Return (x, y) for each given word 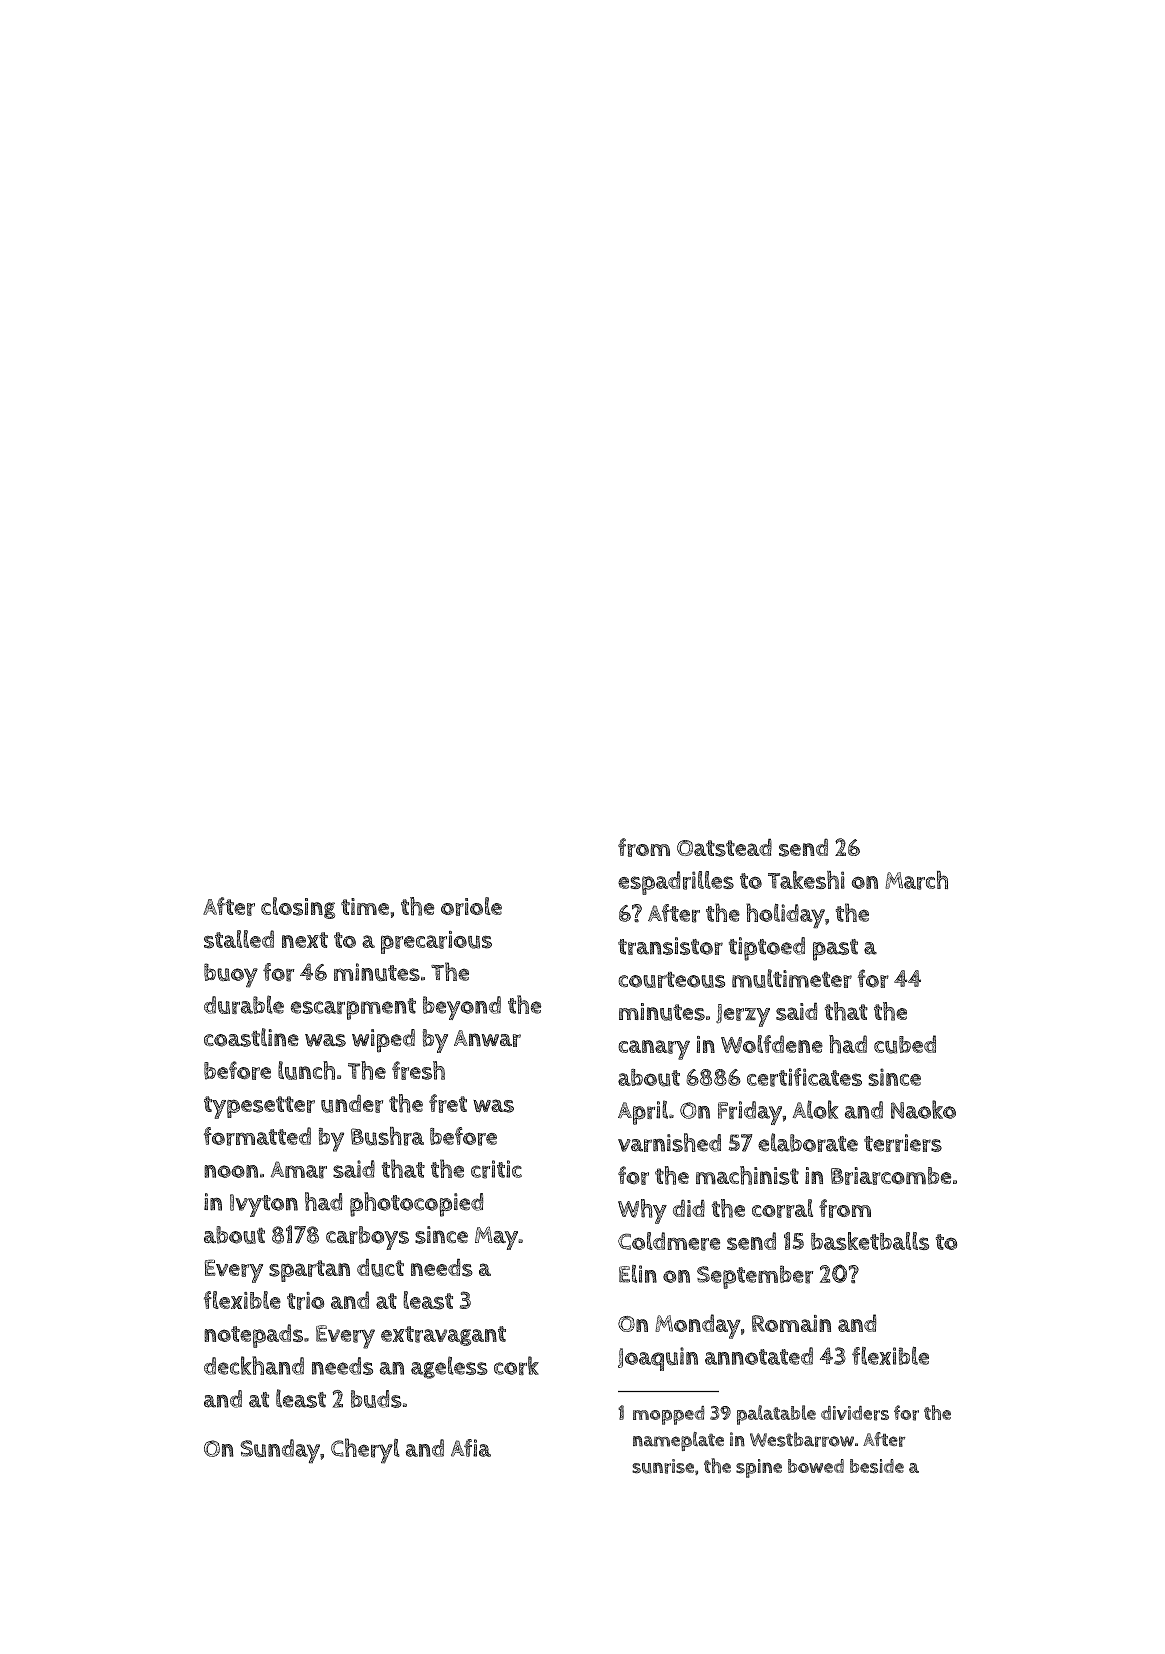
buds (376, 1399)
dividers (855, 1413)
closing (298, 908)
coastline (251, 1037)
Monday (698, 1326)
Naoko (923, 1109)
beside (877, 1466)
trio (305, 1301)
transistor (670, 946)
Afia (471, 1448)
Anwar (487, 1038)
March (916, 880)
